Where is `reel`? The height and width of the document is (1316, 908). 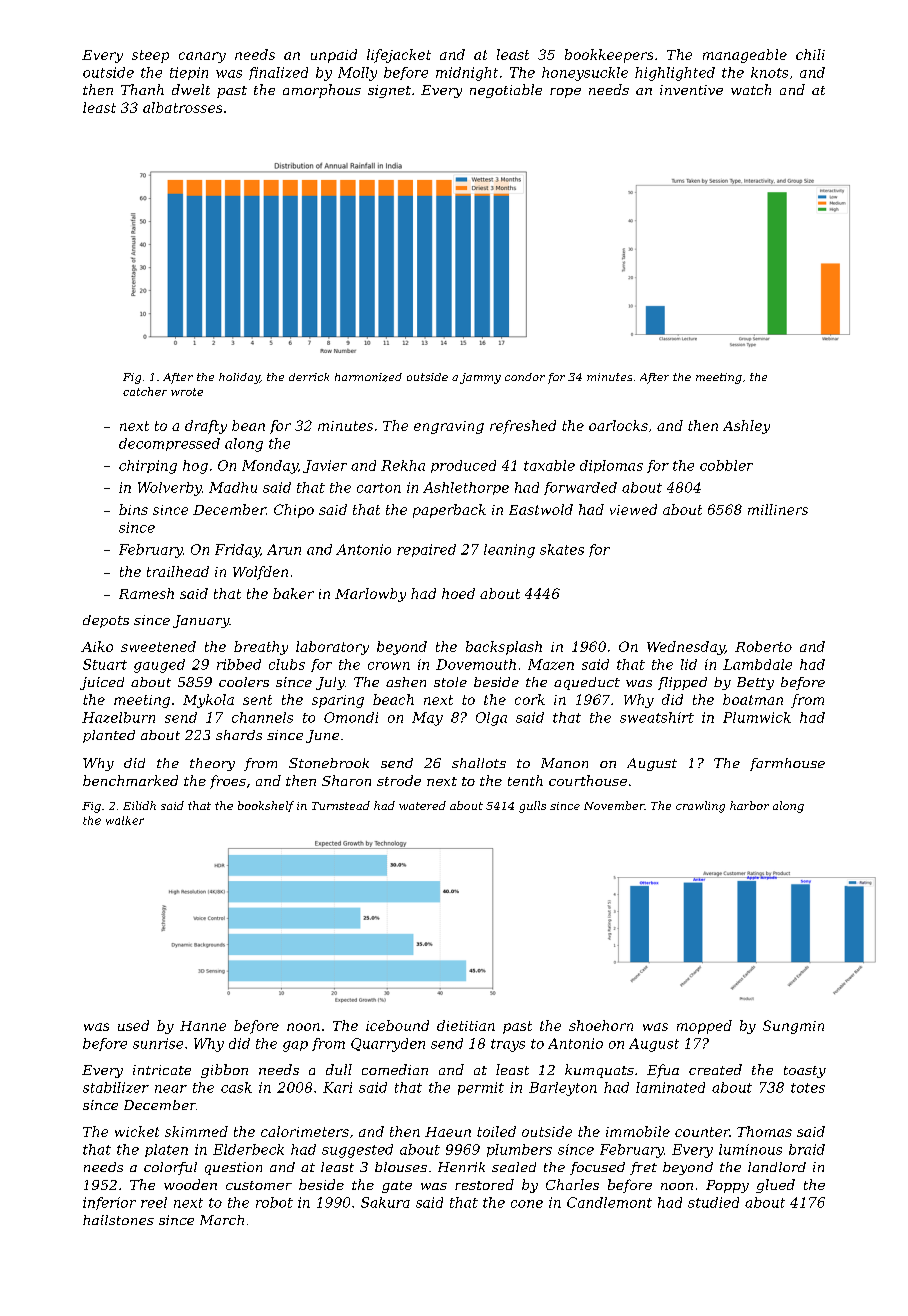 reel is located at coordinates (154, 1202).
